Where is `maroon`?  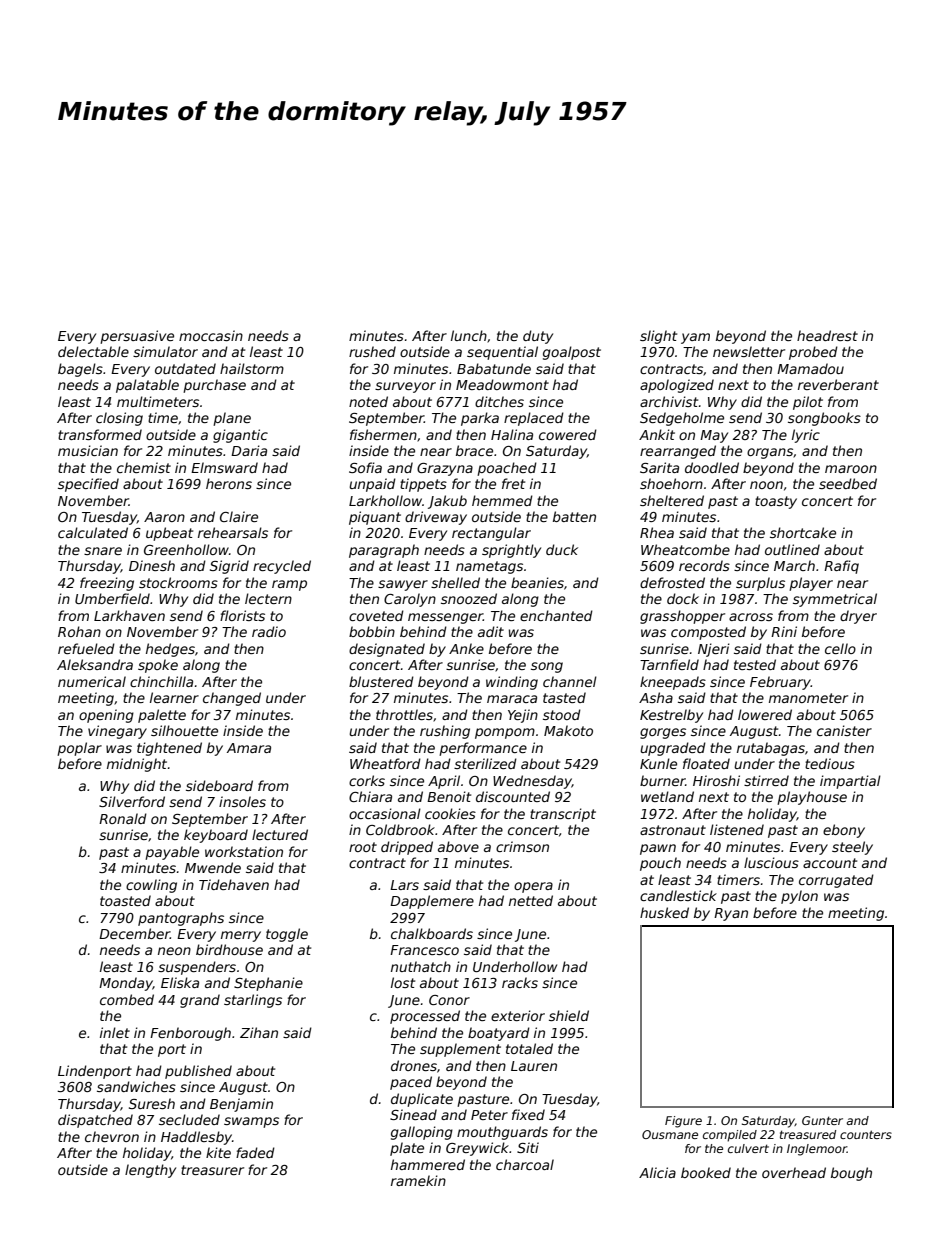 maroon is located at coordinates (851, 469).
